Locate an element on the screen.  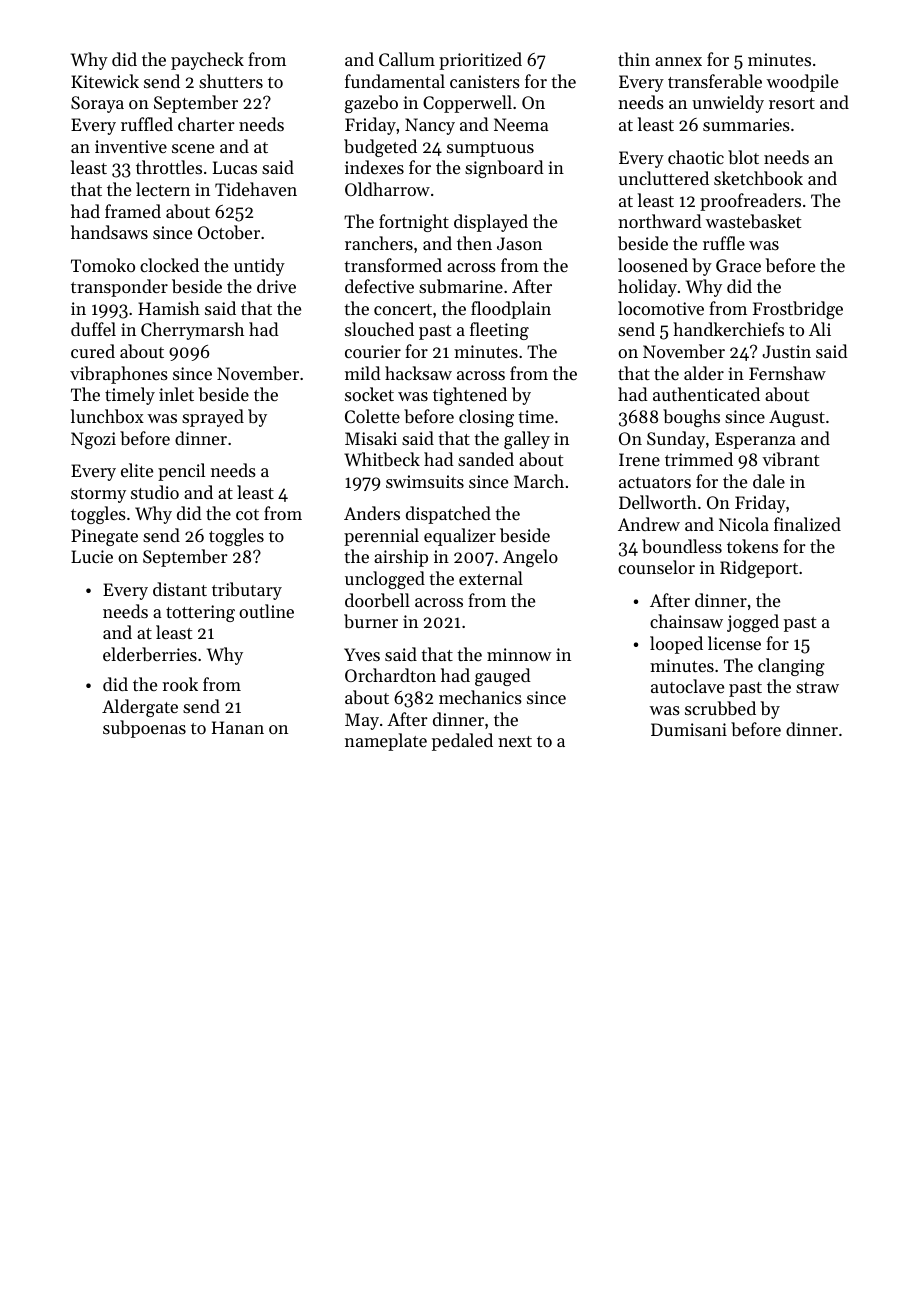
galley is located at coordinates (527, 440).
